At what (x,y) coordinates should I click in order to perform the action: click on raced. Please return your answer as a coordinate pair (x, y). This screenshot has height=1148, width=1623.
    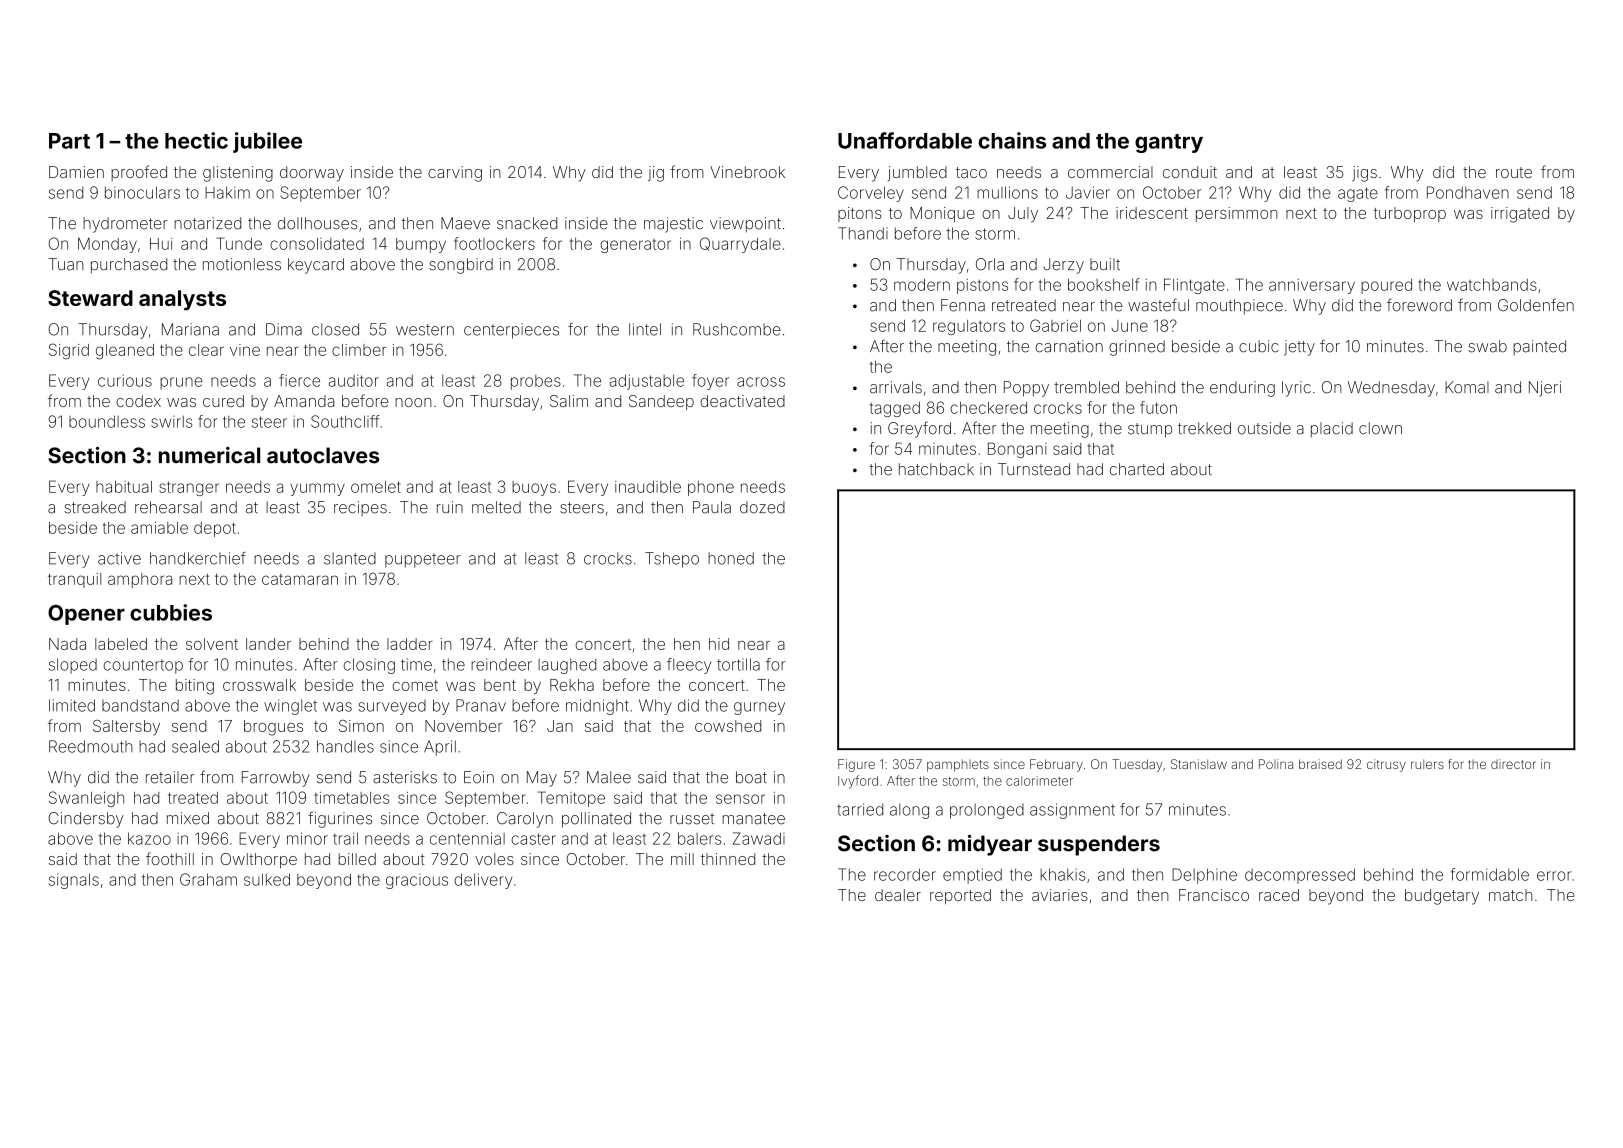
    Looking at the image, I should click on (1279, 895).
